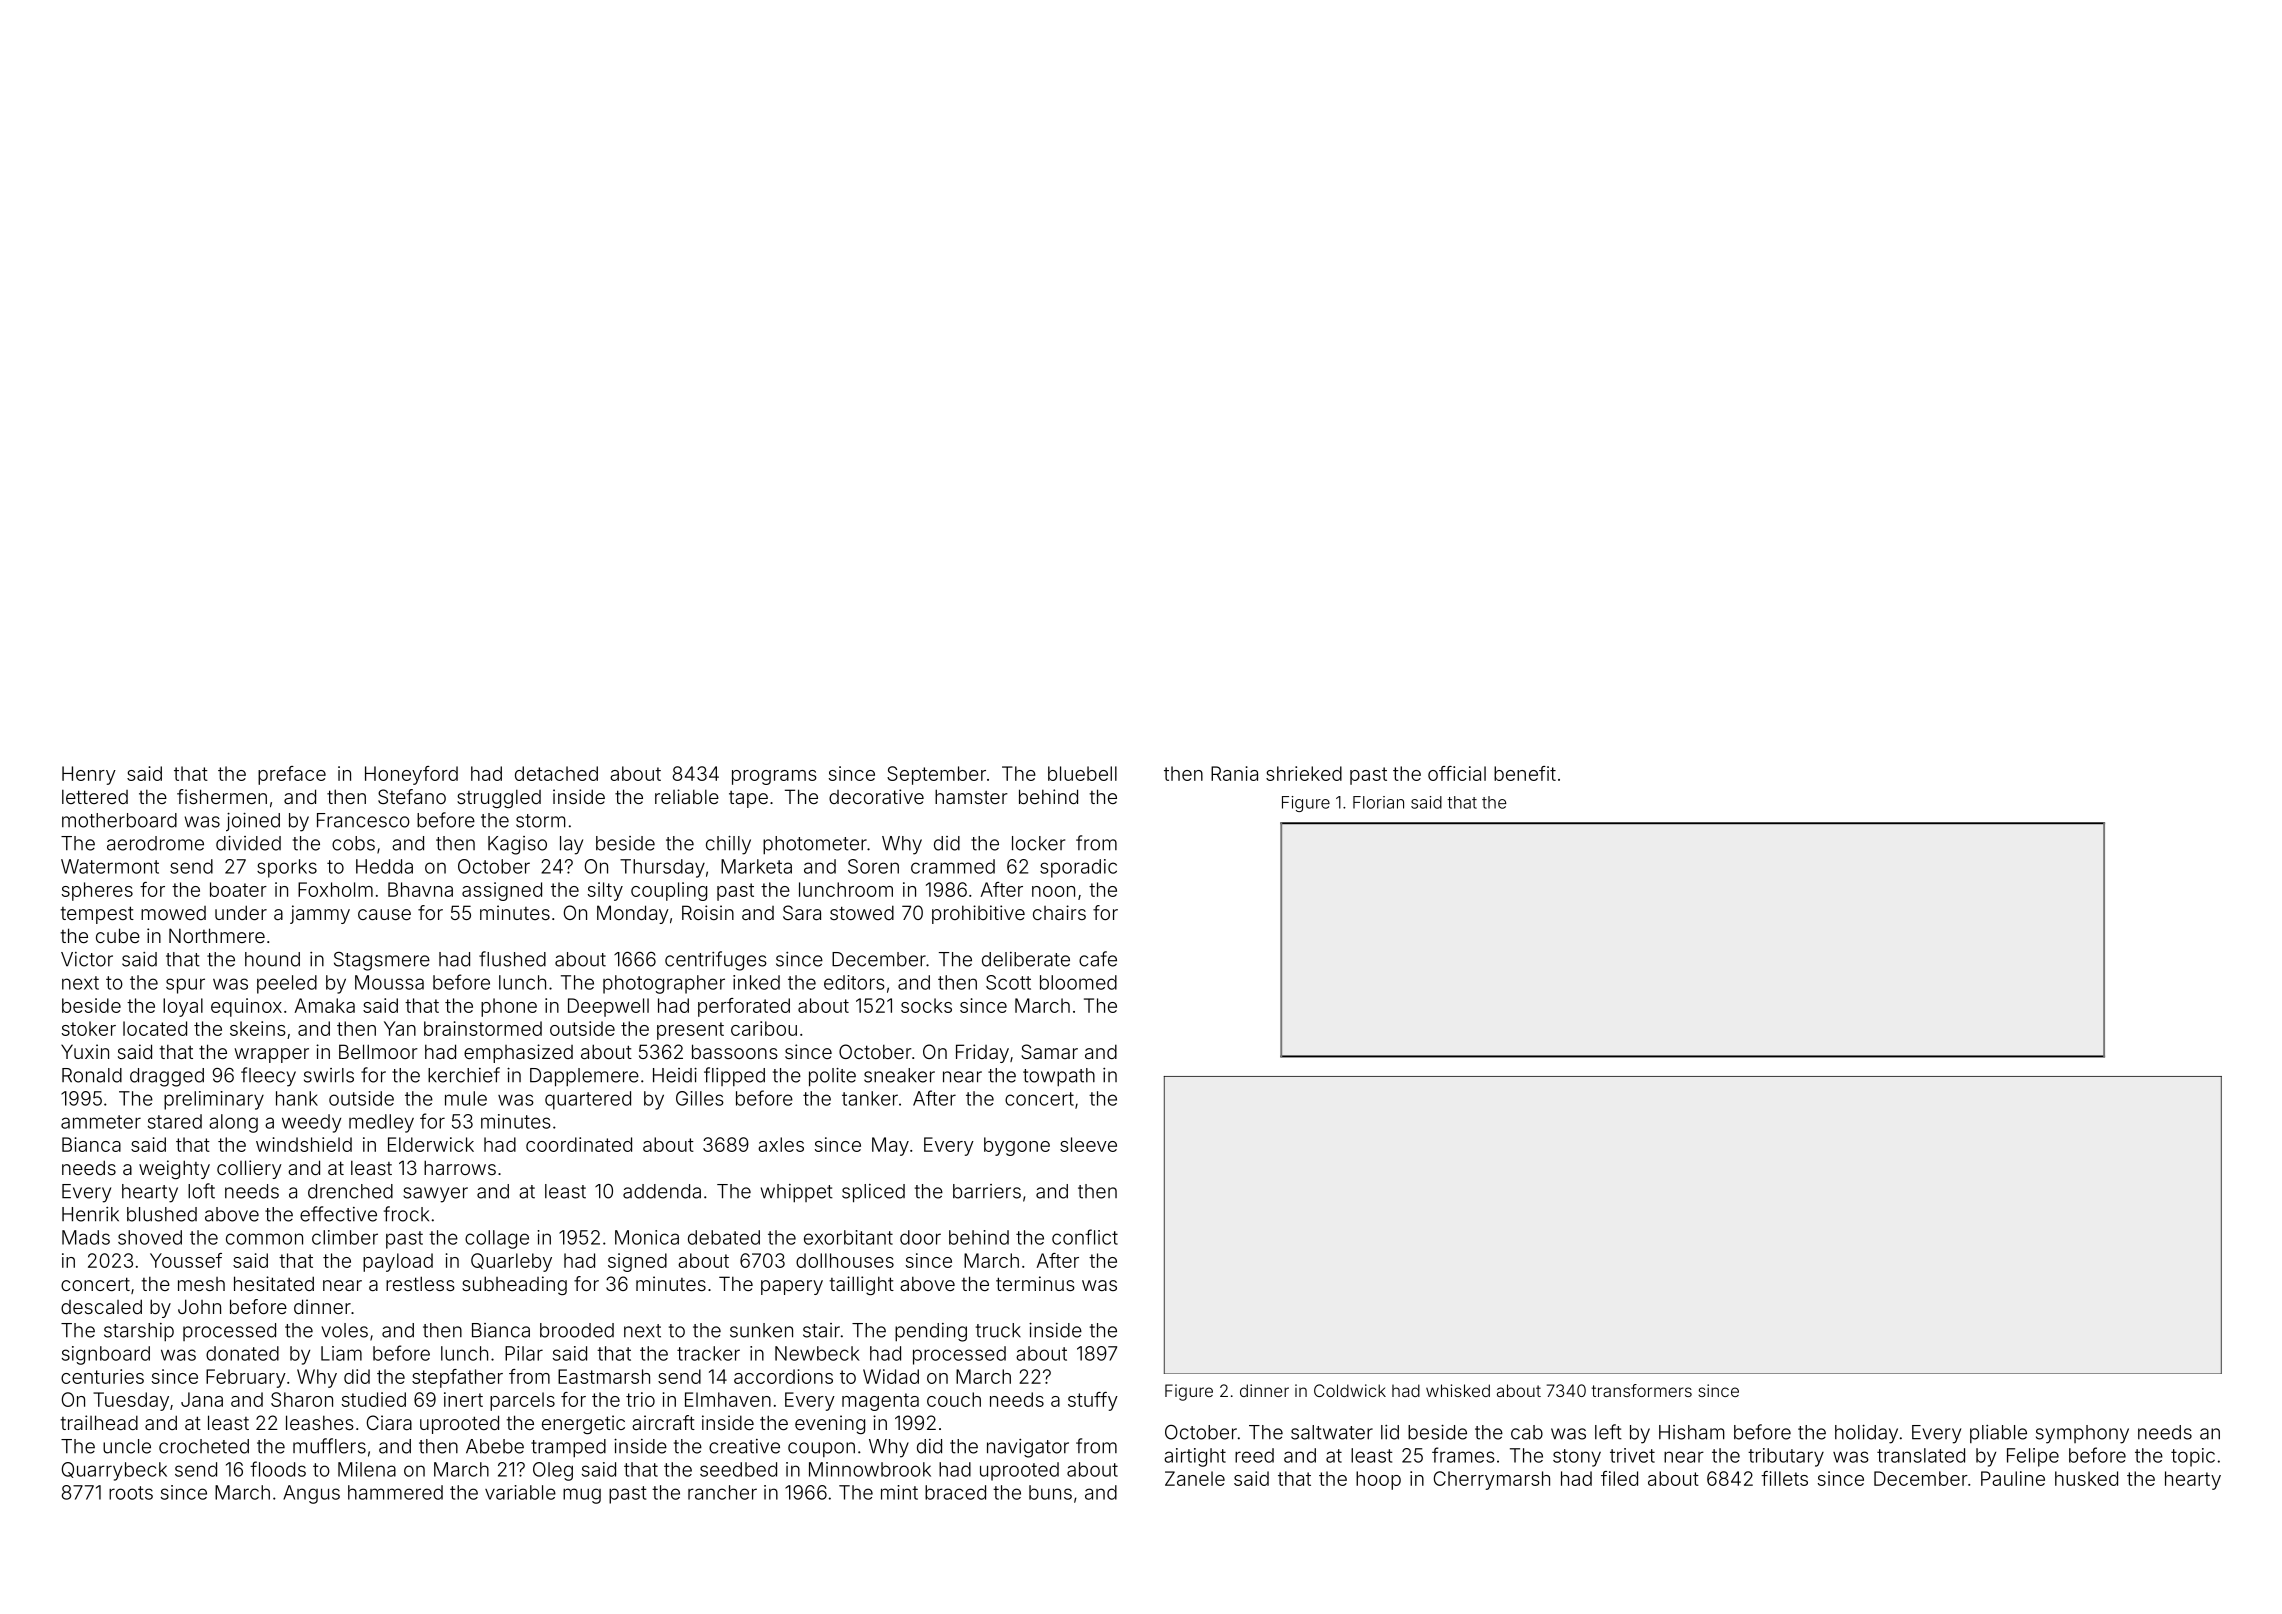 The width and height of the image is (2282, 1614). What do you see at coordinates (311, 1494) in the image?
I see `Angus` at bounding box center [311, 1494].
